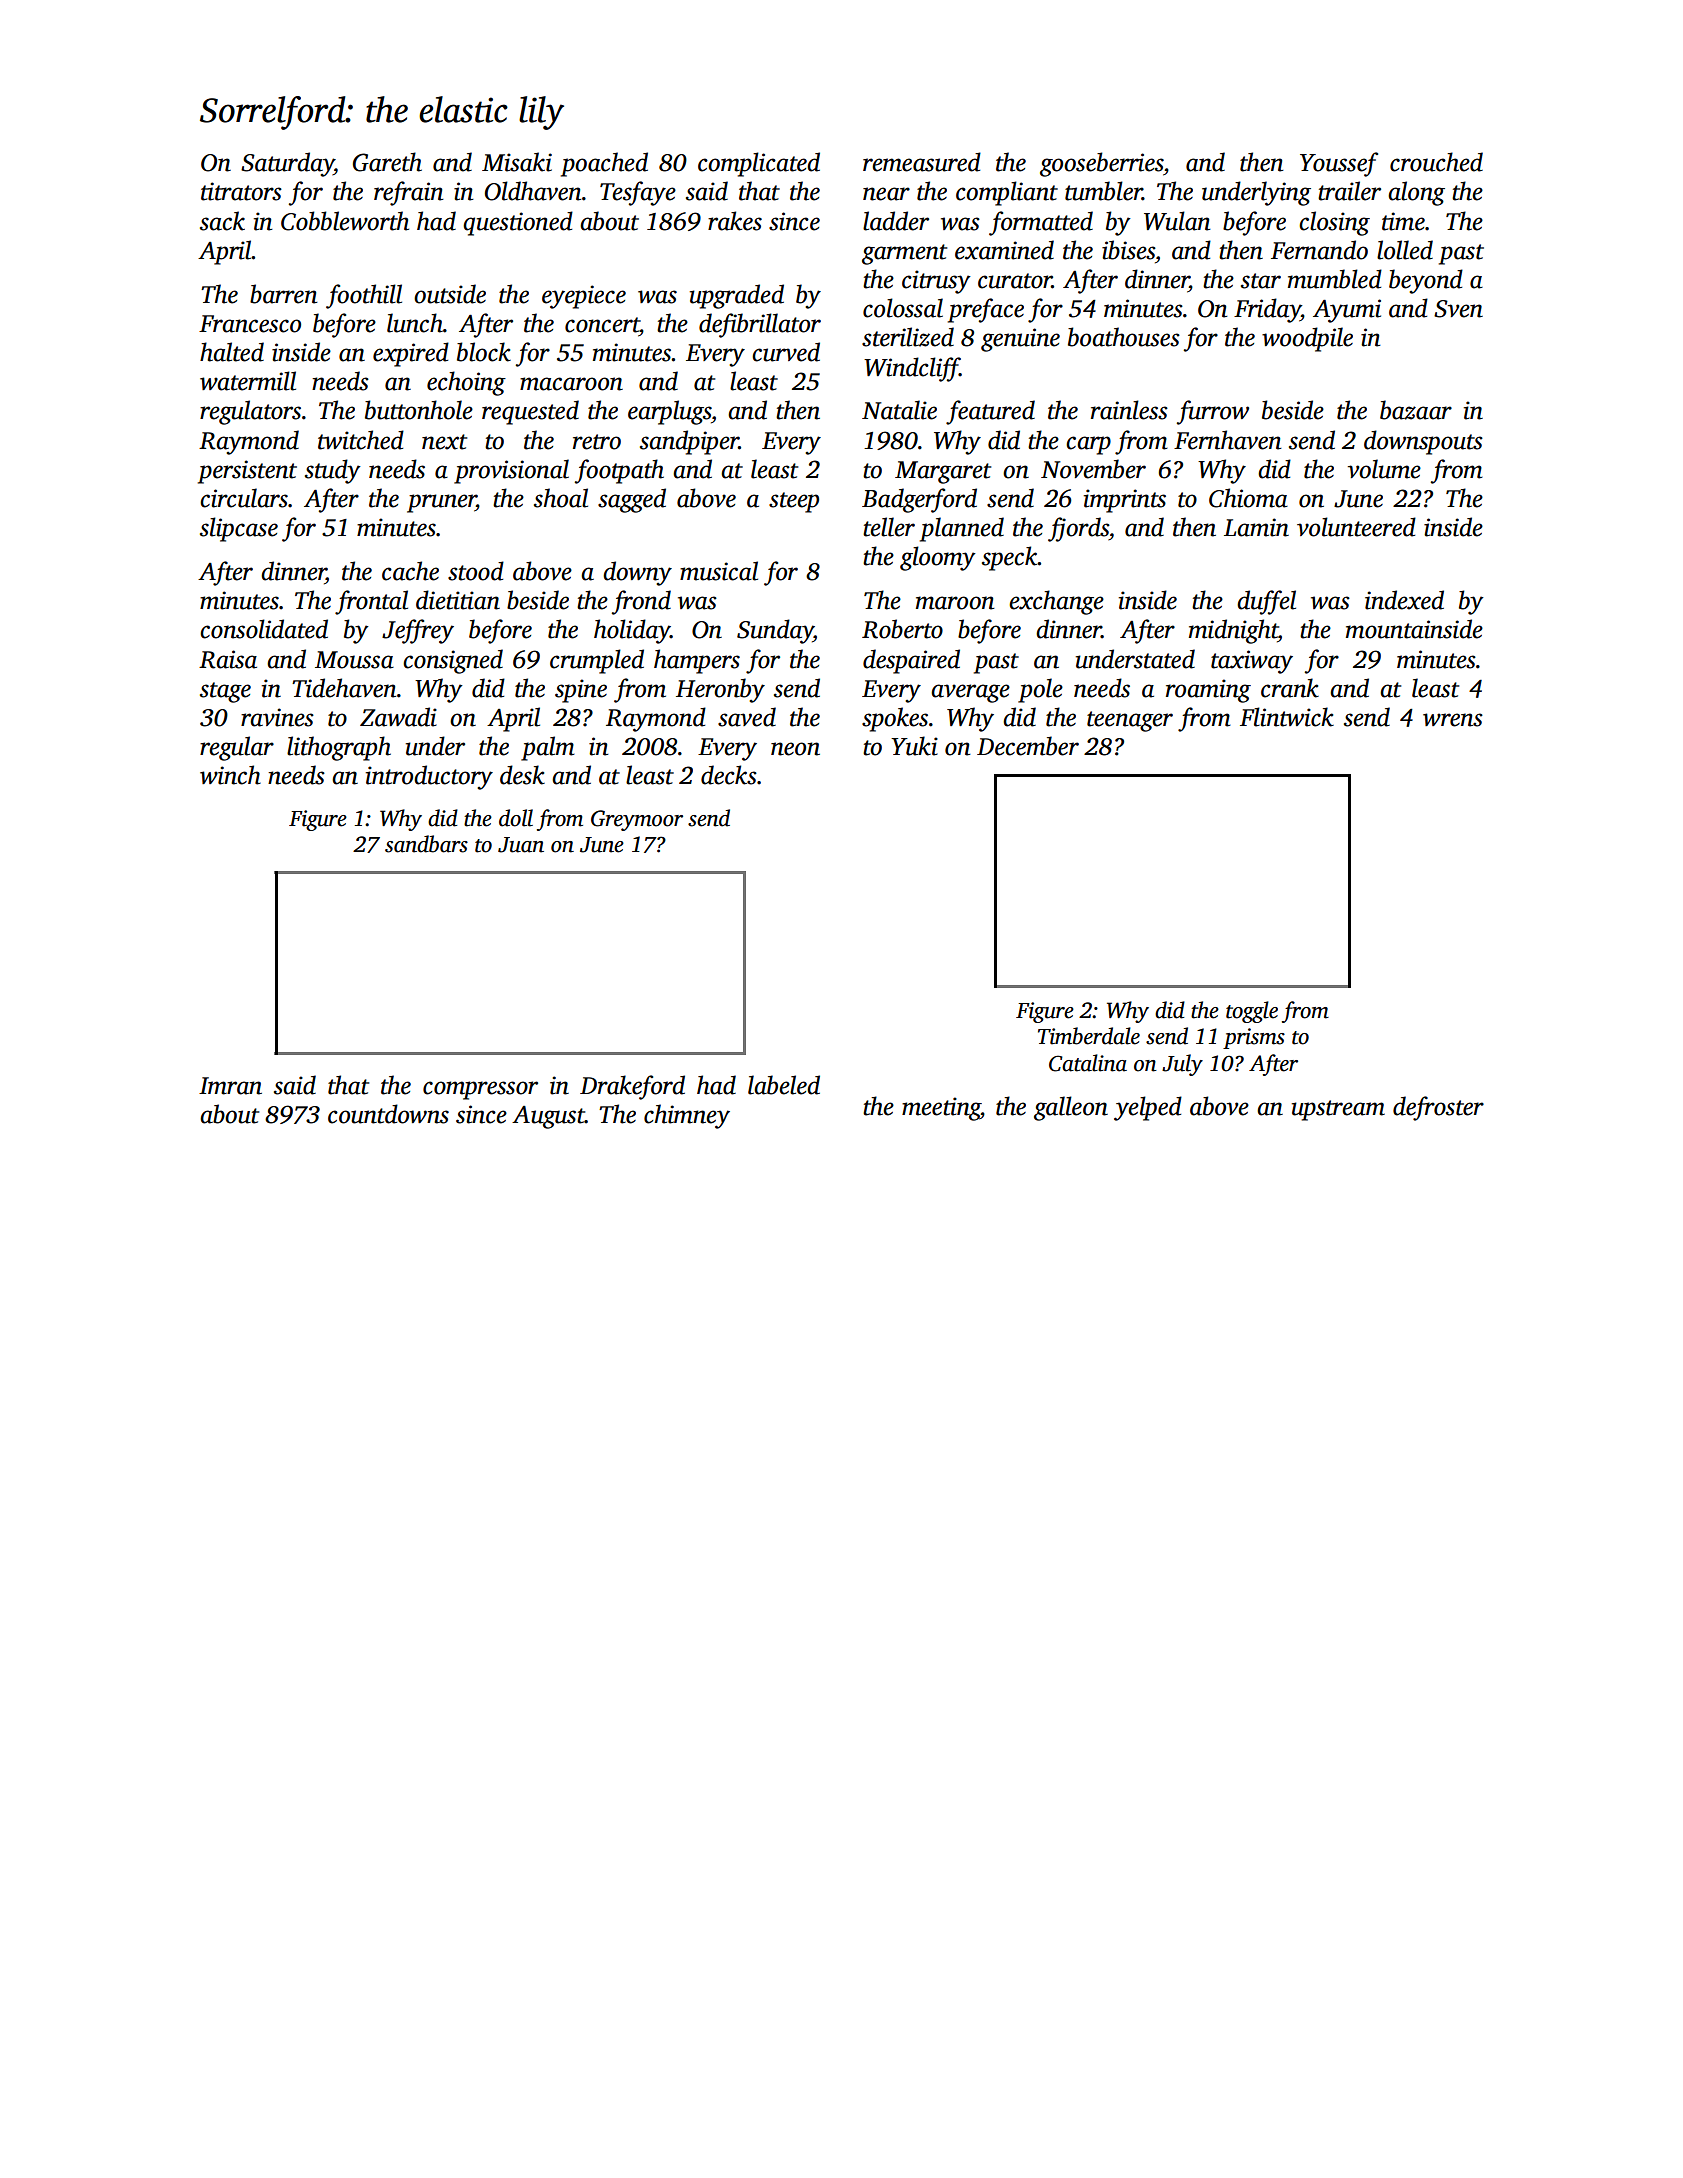  Describe the element at coordinates (222, 221) in the document. I see `sack` at that location.
